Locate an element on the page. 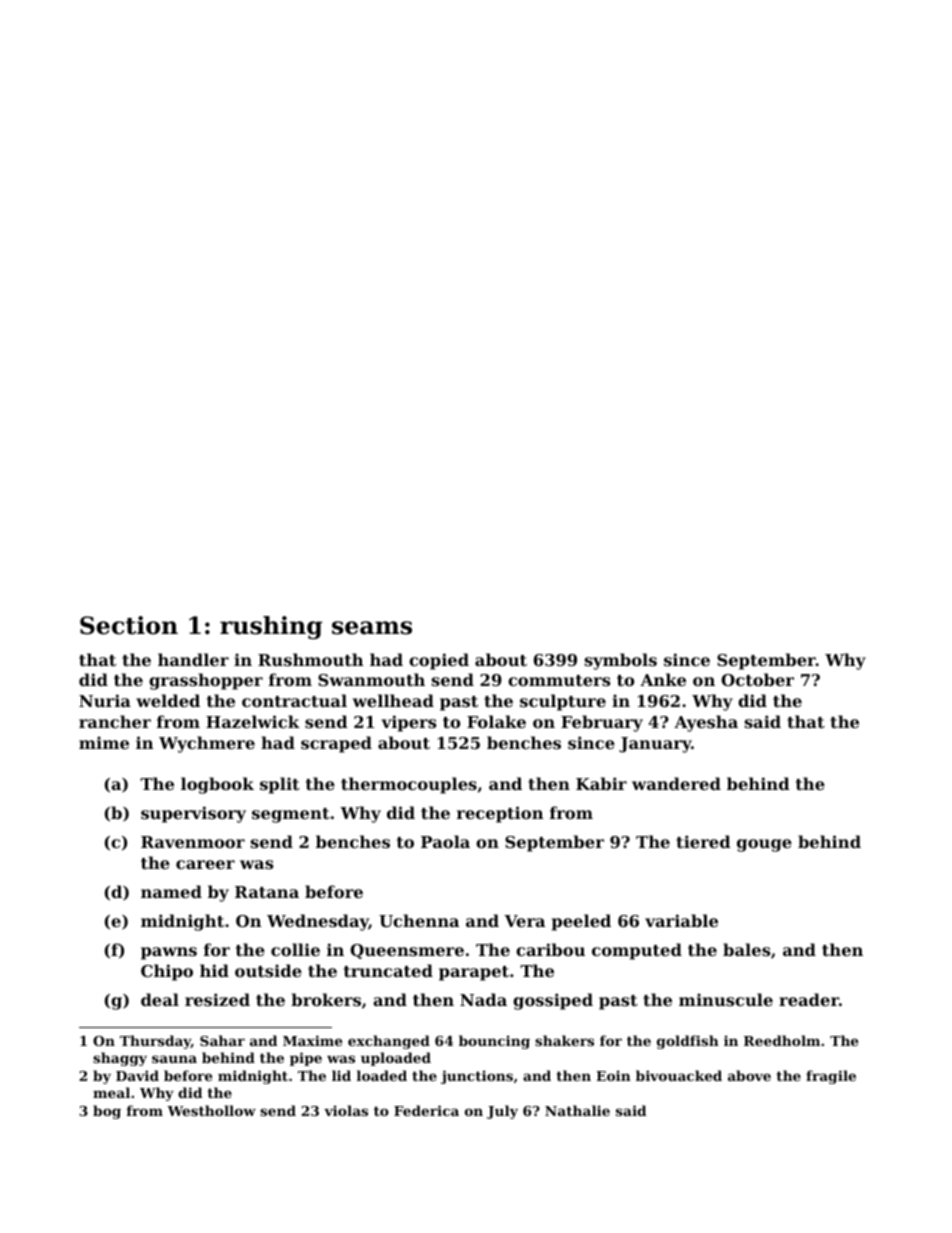 The width and height of the document is (952, 1233). minuscule is located at coordinates (726, 999).
